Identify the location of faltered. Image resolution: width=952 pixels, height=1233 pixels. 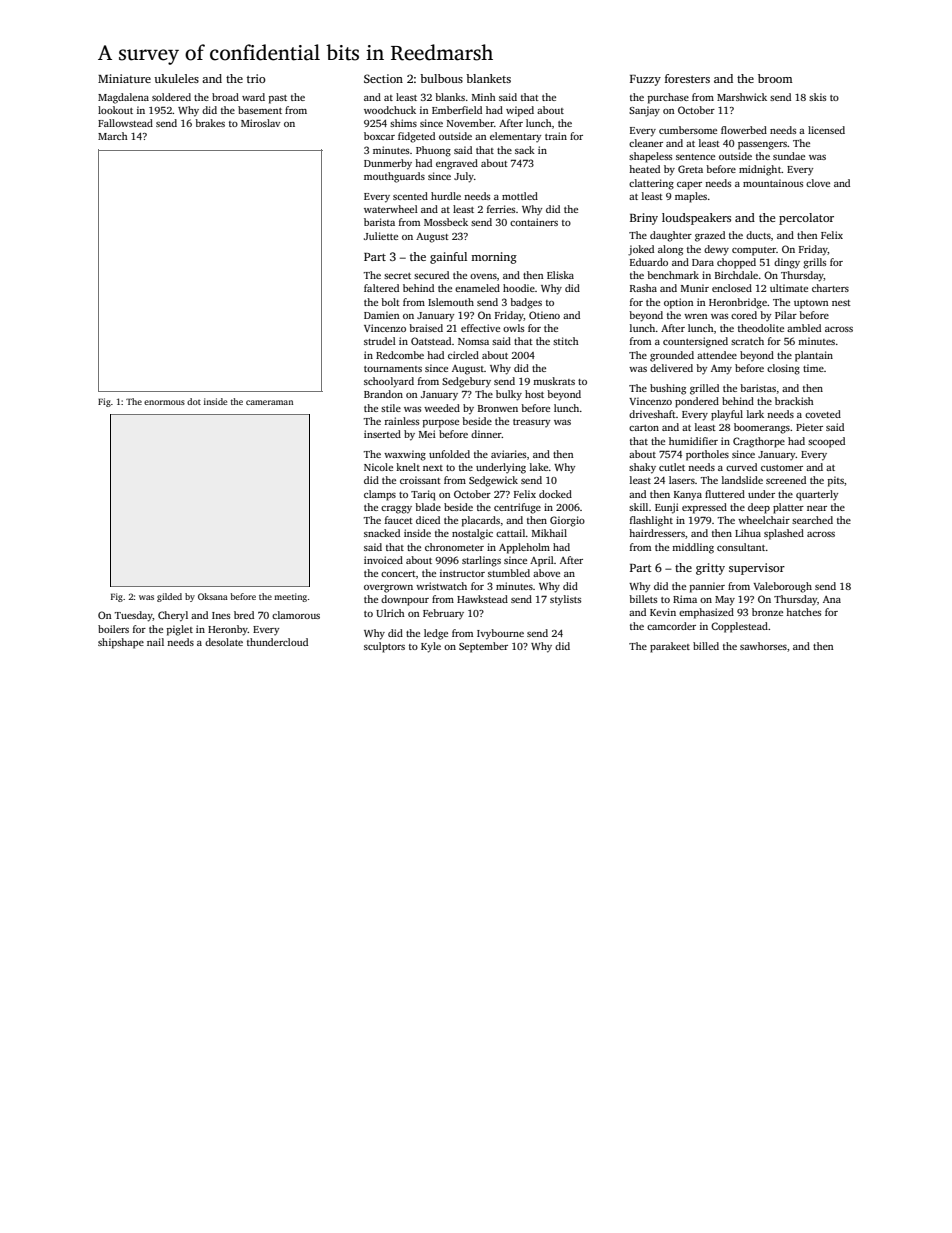
(381, 288).
